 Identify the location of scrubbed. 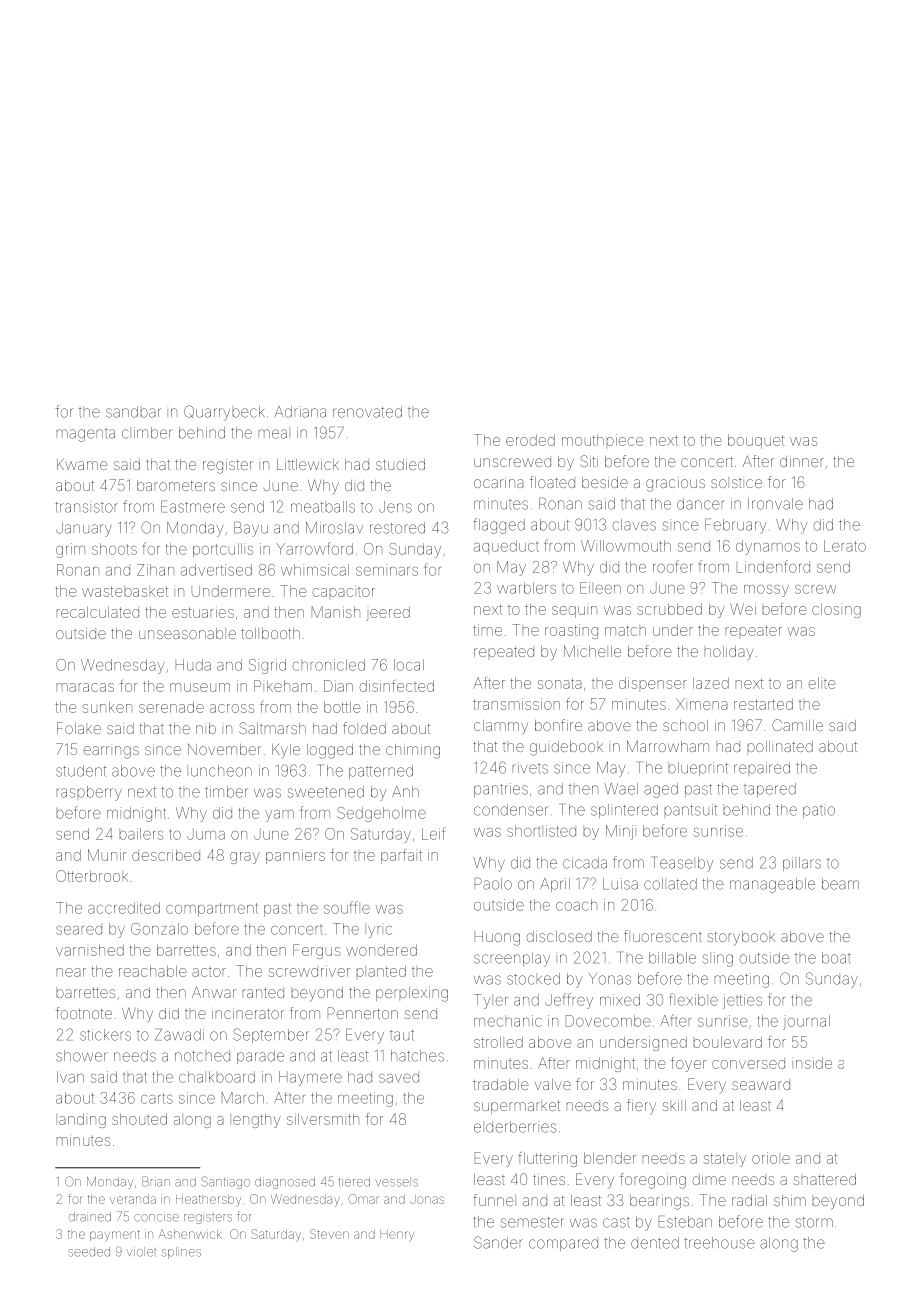
(669, 609).
